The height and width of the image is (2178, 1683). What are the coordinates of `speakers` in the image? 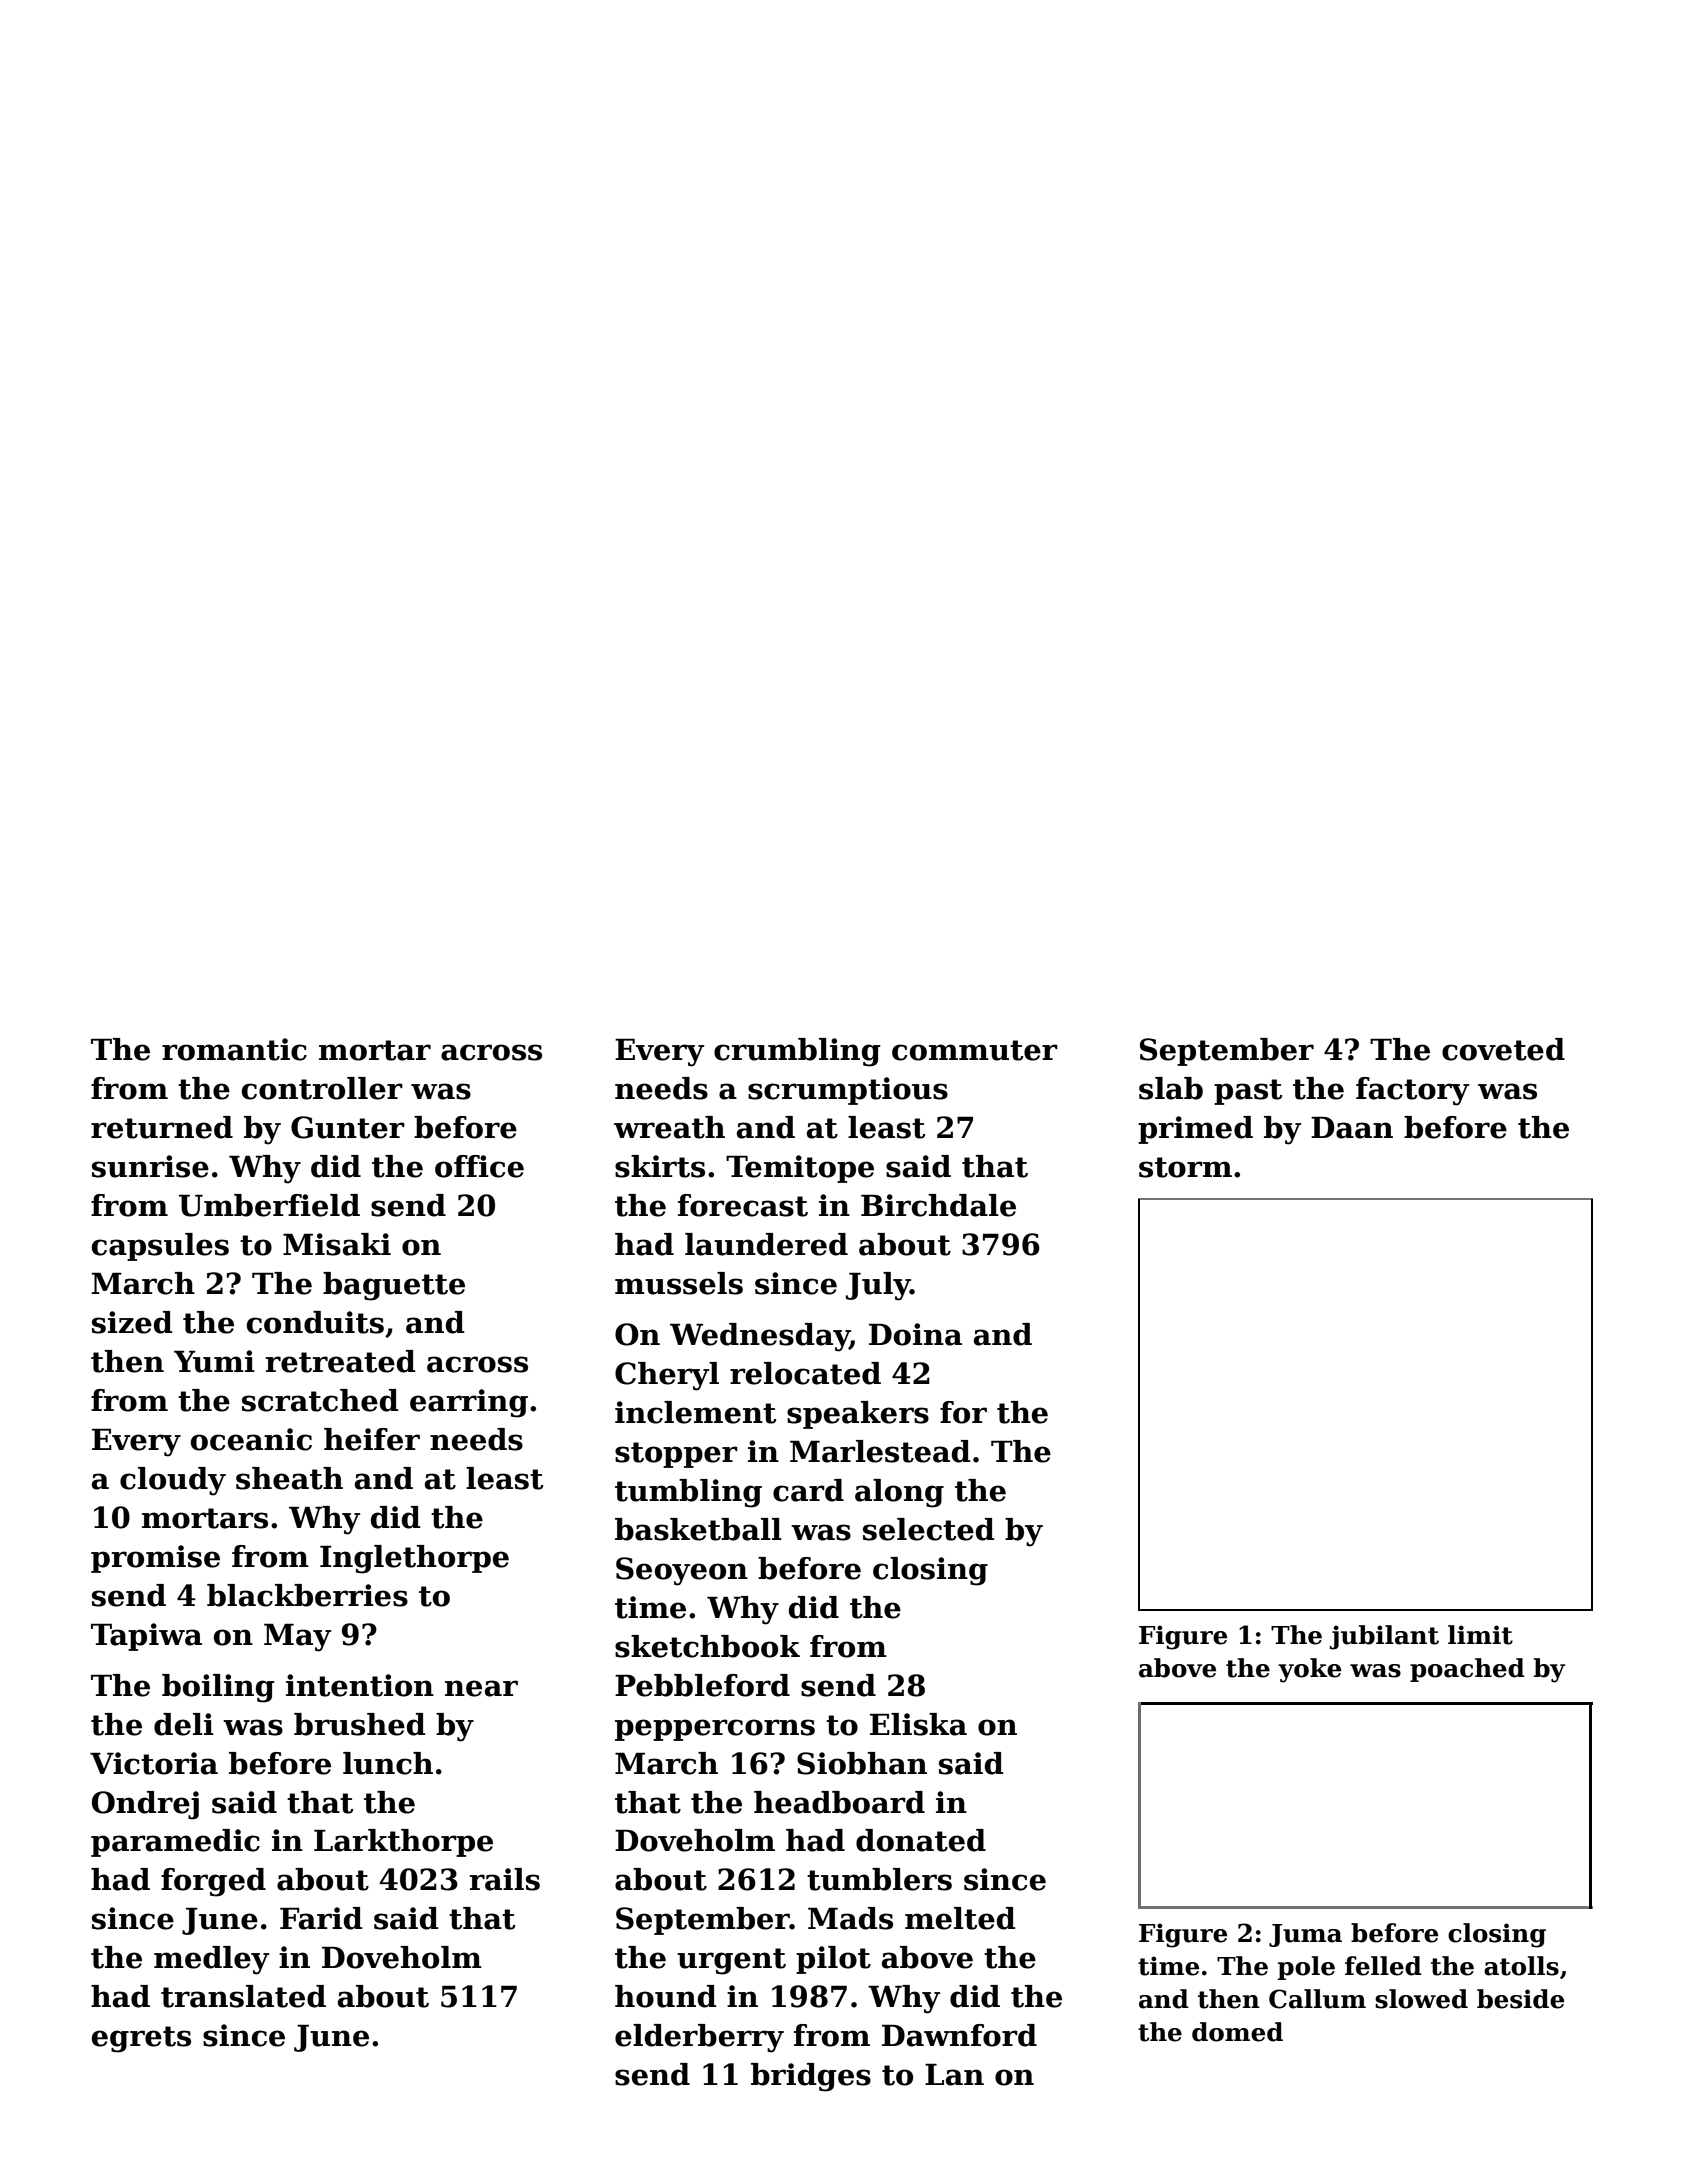 It's located at (858, 1415).
